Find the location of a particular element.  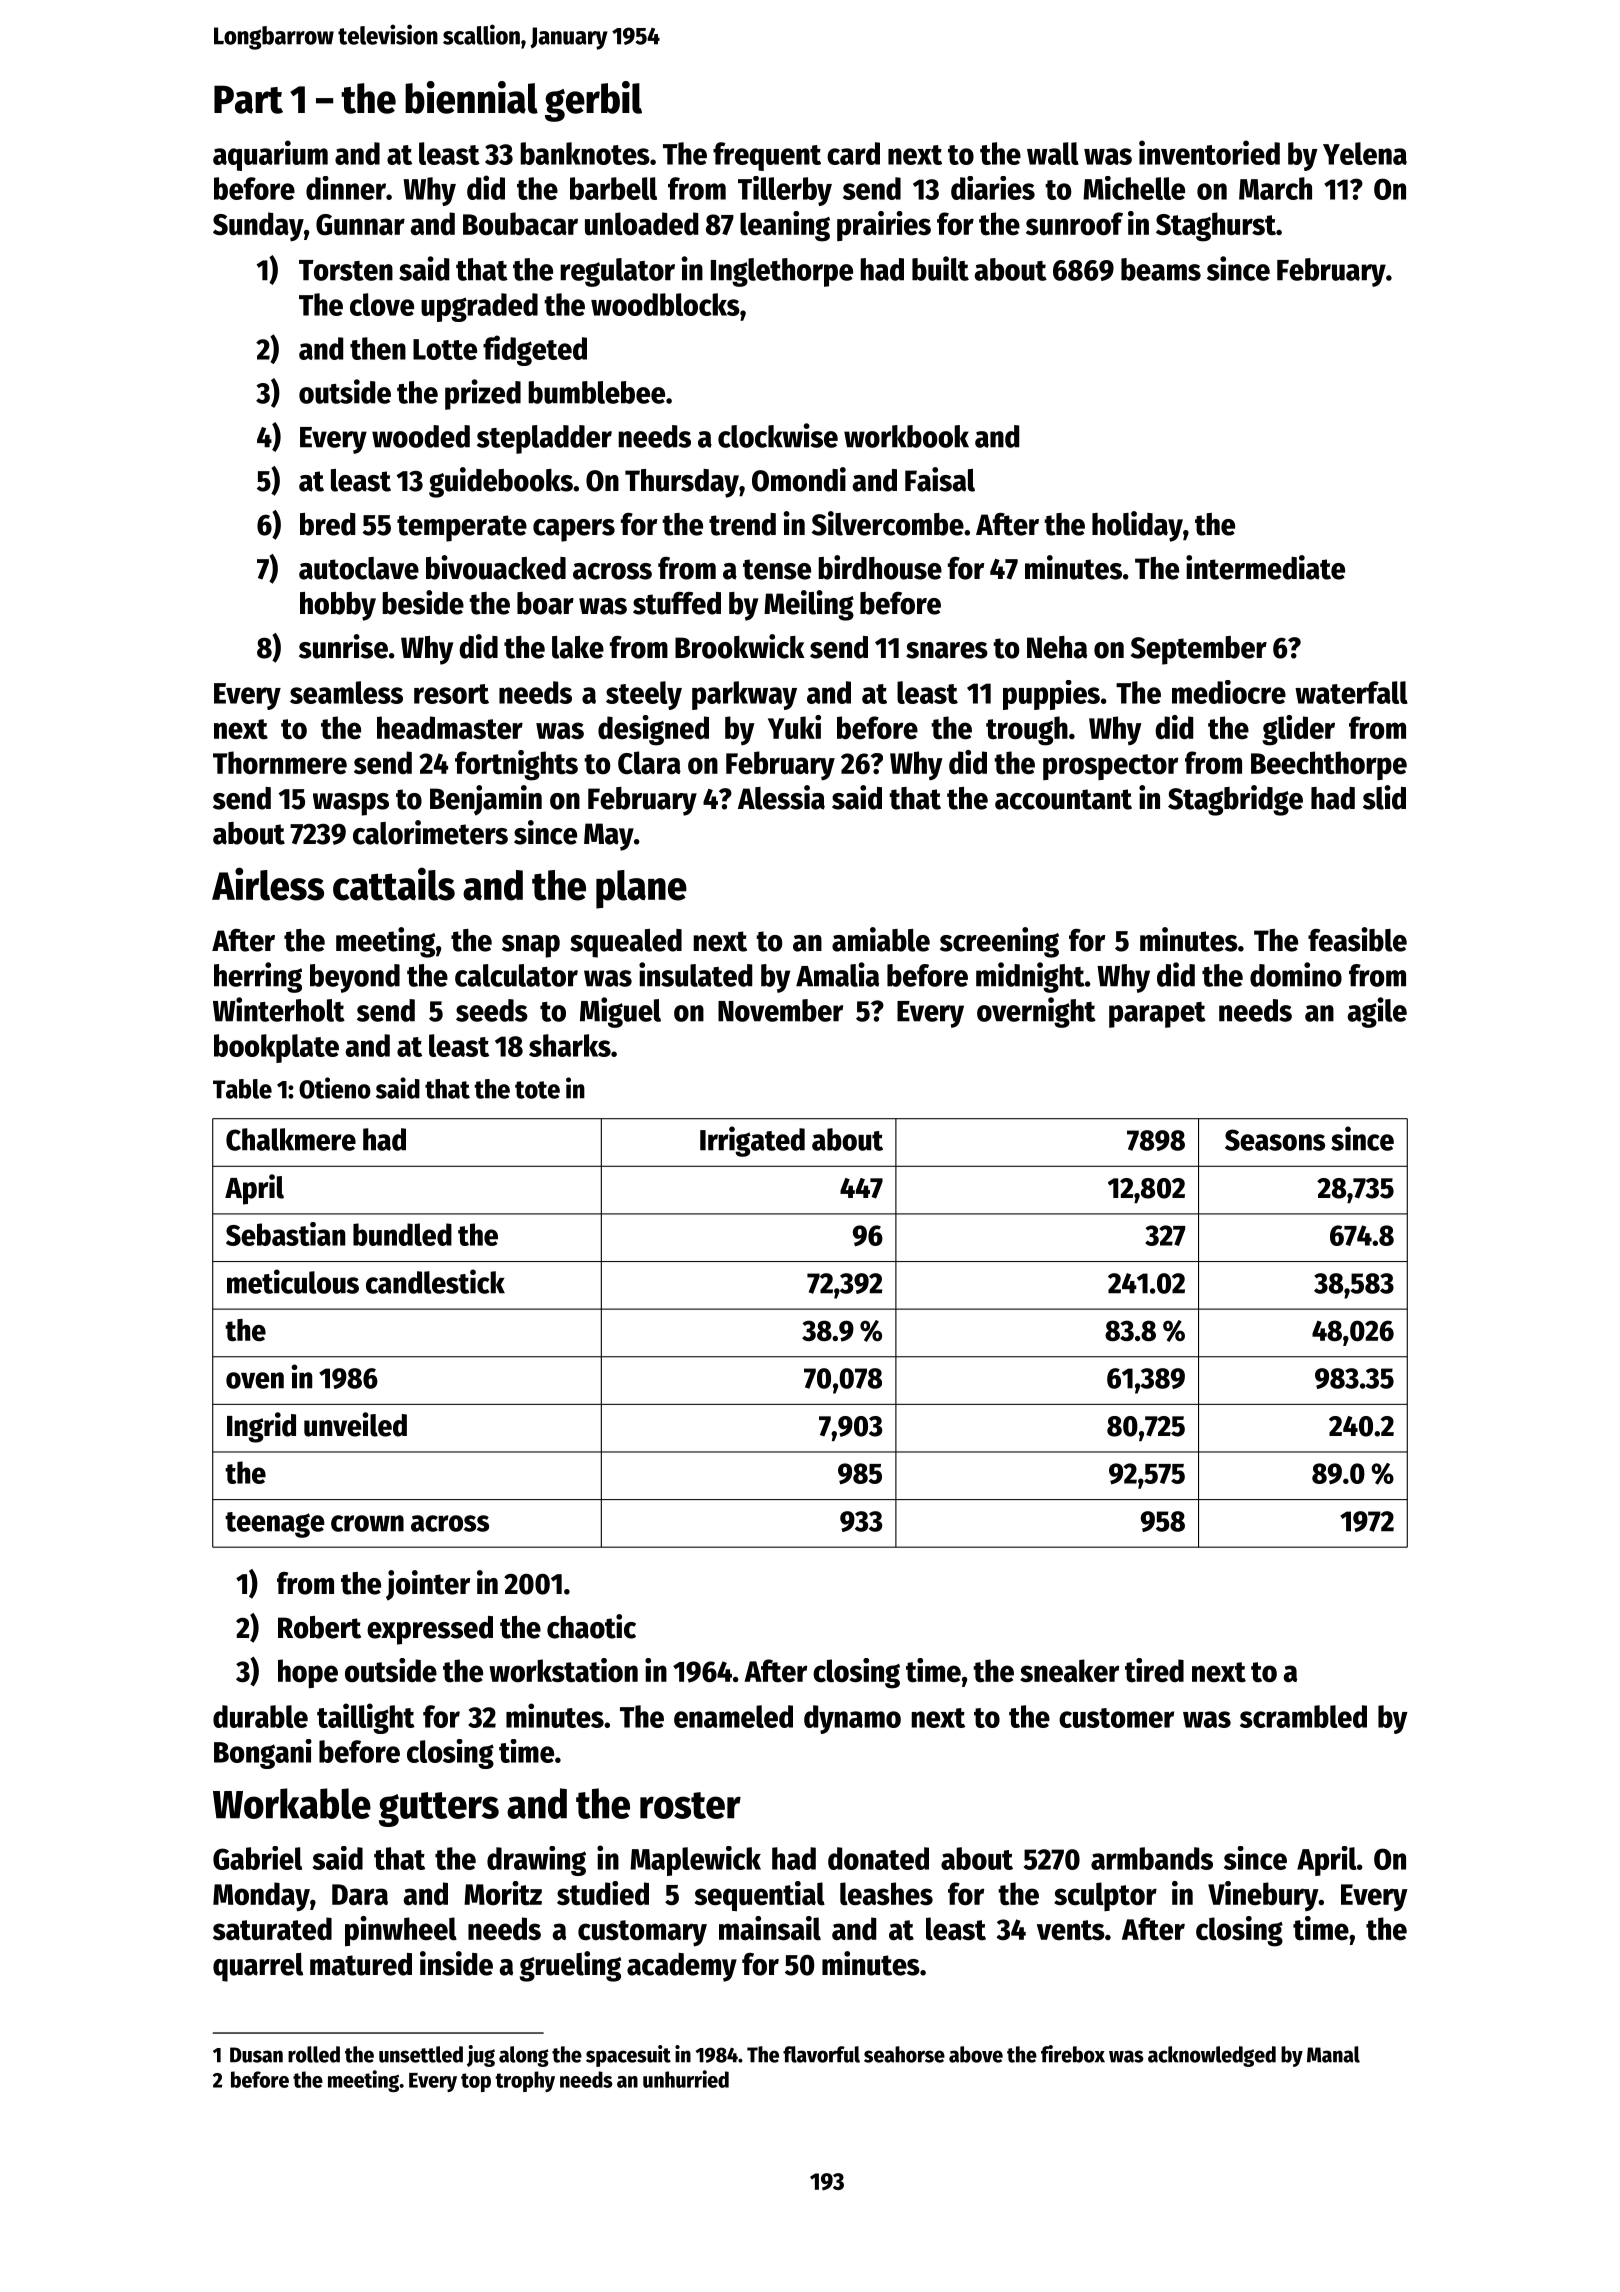

rolled is located at coordinates (314, 2054).
